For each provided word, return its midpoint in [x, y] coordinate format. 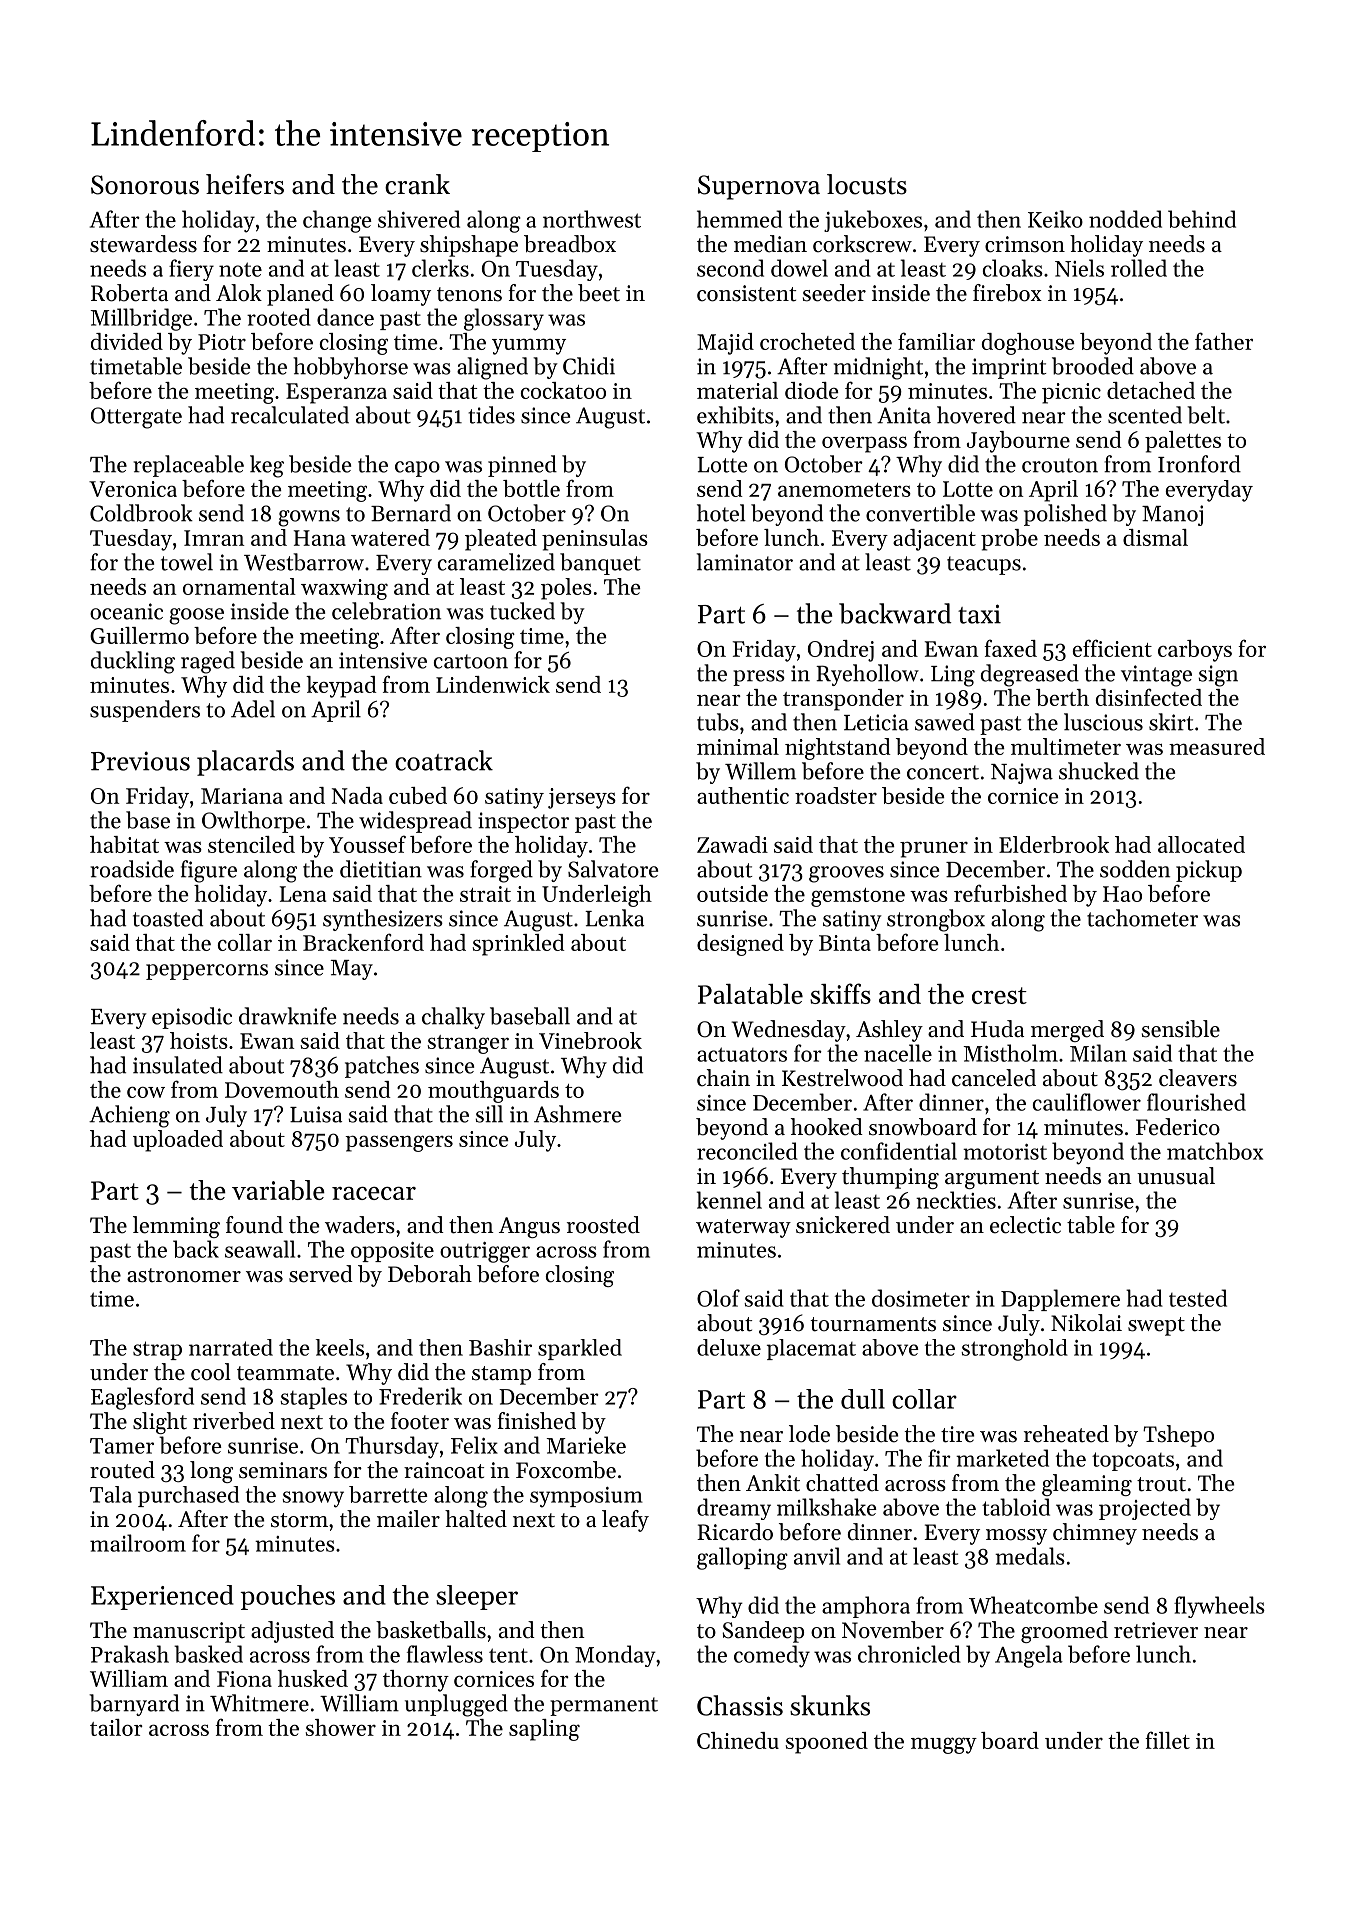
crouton [1060, 465]
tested [1198, 1298]
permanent [604, 1706]
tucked [522, 611]
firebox [1007, 293]
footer [420, 1421]
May [352, 970]
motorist [1005, 1152]
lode [809, 1434]
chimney [1095, 1534]
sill [489, 1114]
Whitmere [259, 1703]
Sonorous [145, 185]
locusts [867, 184]
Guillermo [139, 635]
